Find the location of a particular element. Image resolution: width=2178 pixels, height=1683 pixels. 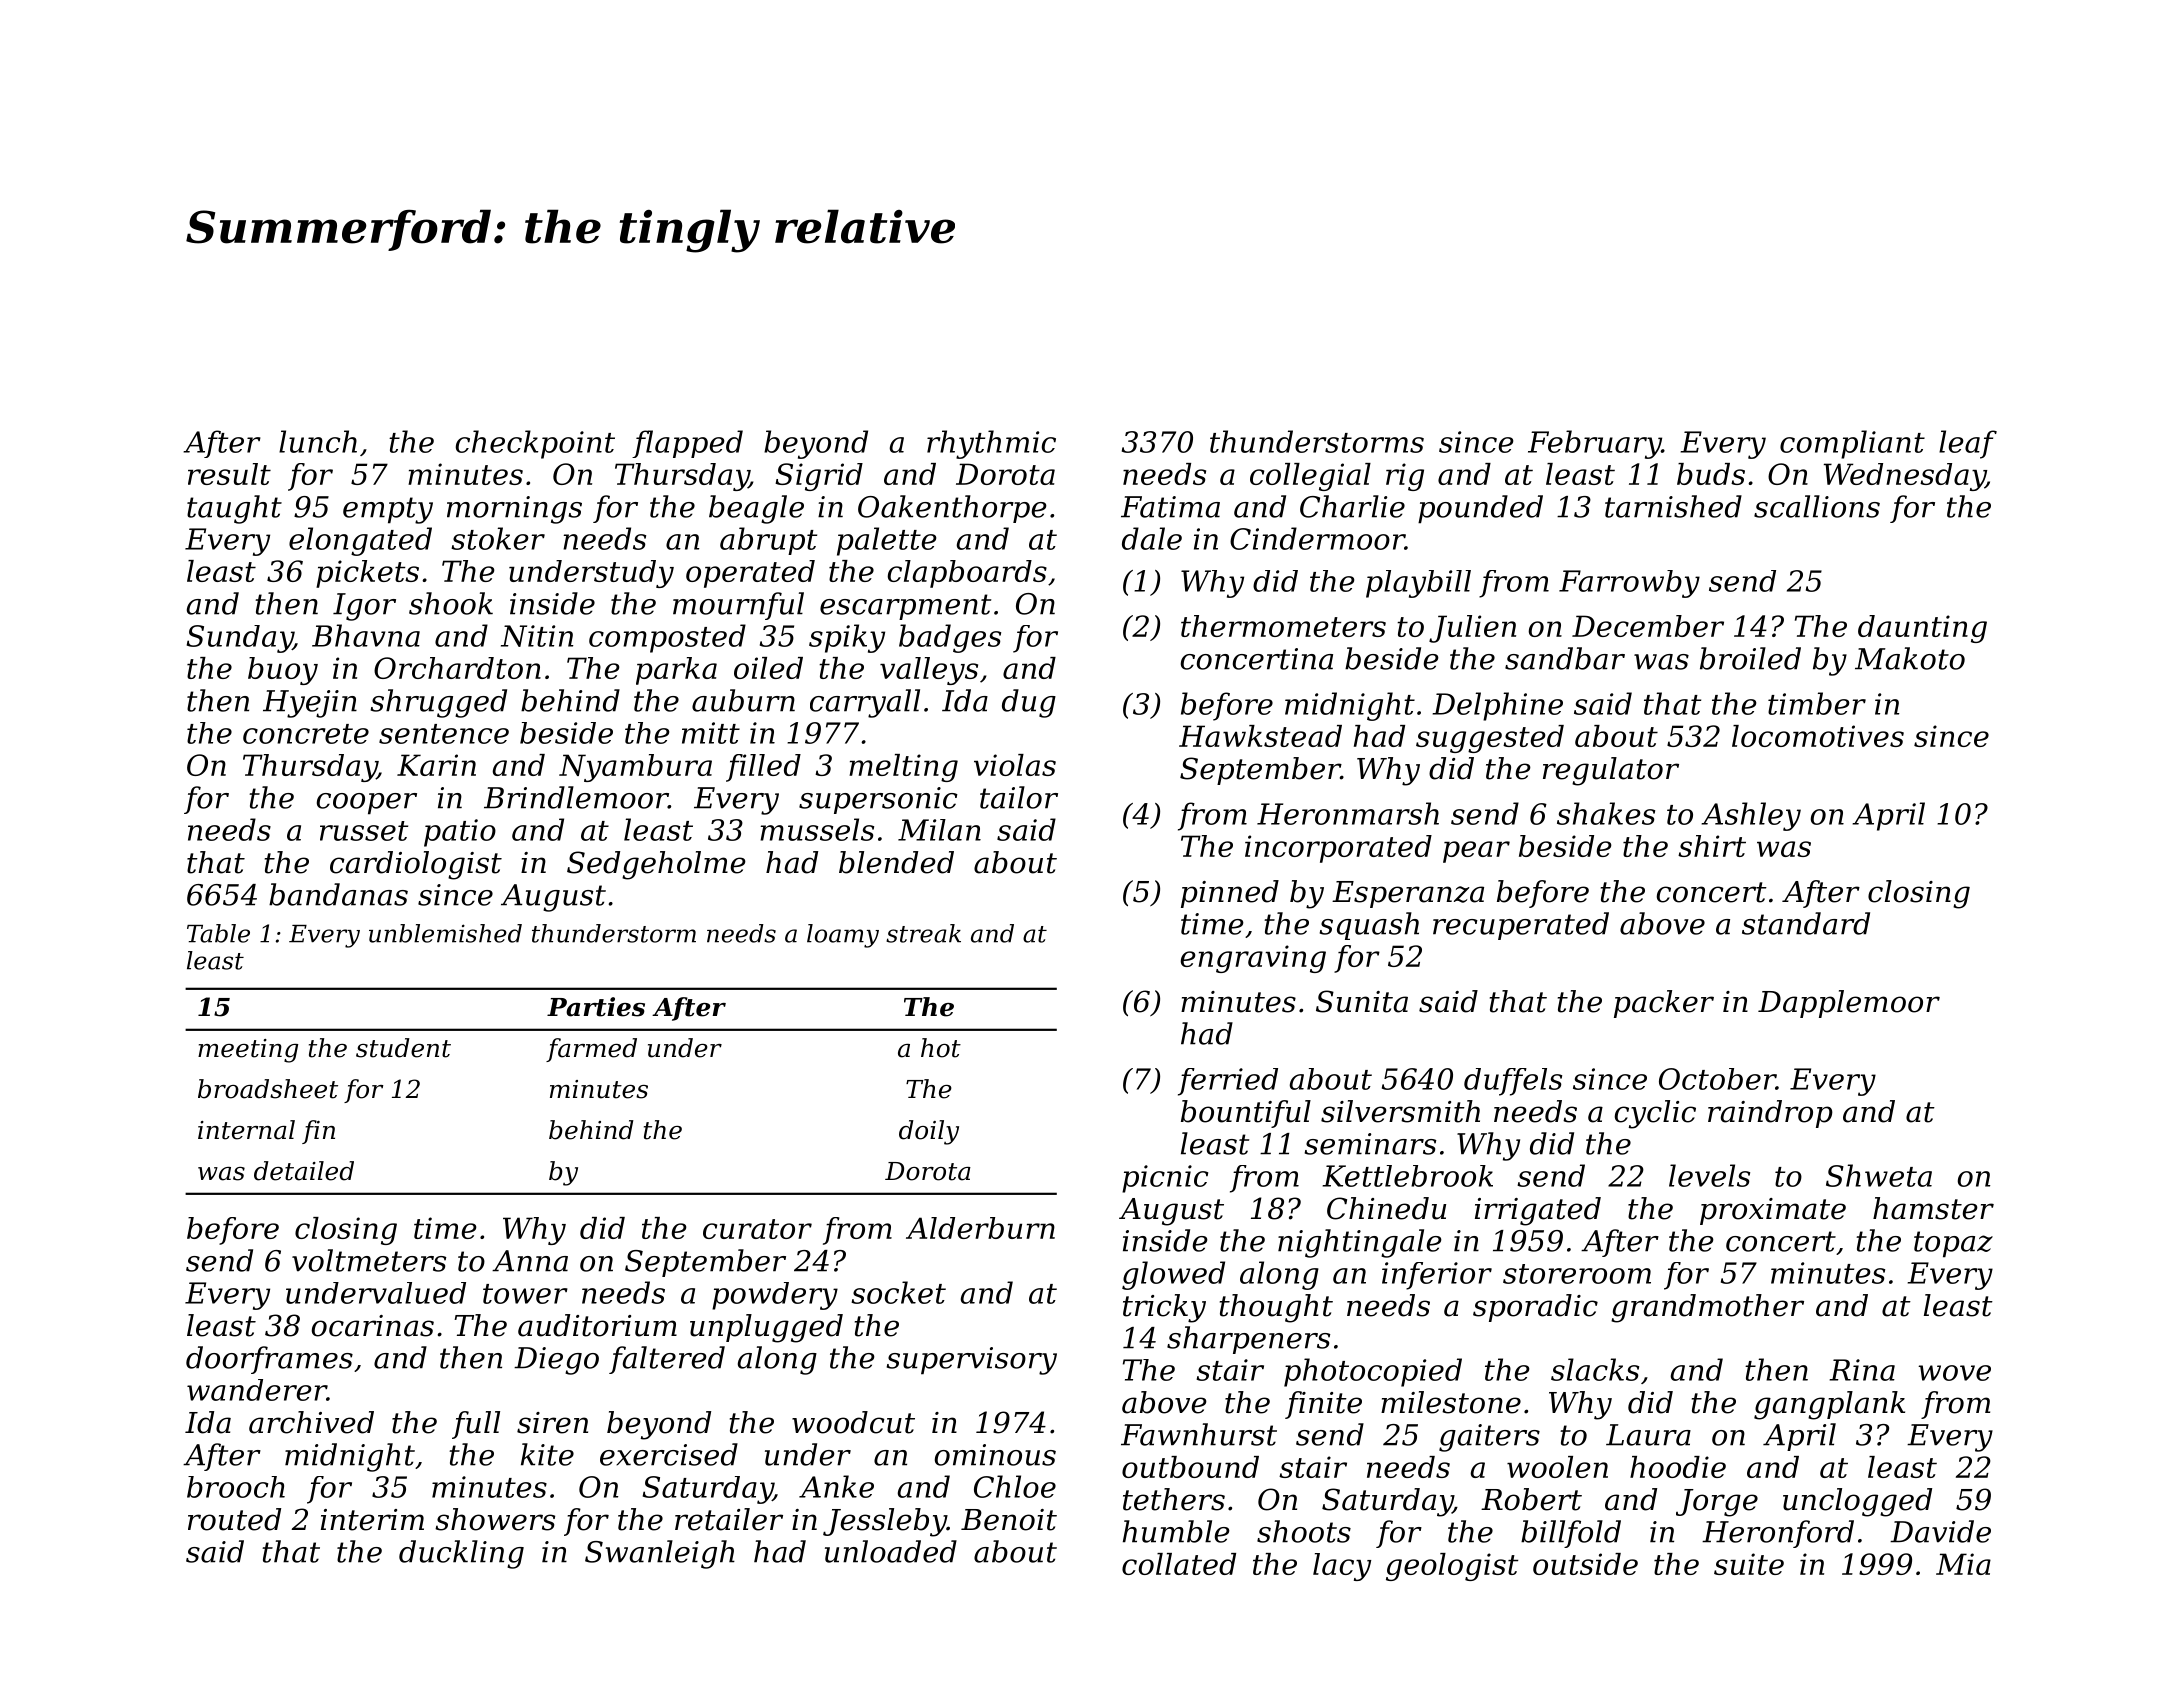

farmed is located at coordinates (591, 1050).
